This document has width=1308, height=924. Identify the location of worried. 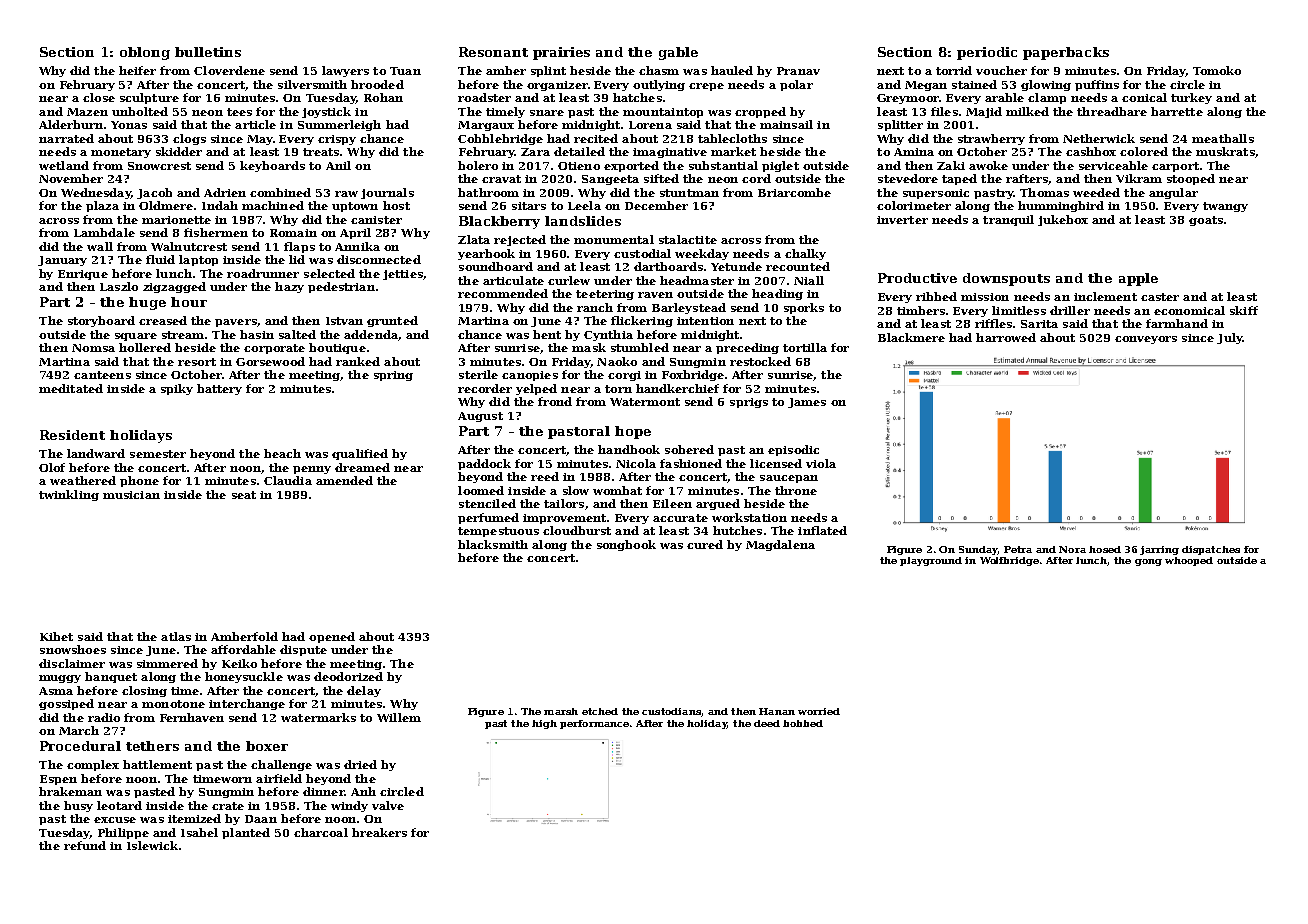
(819, 711).
